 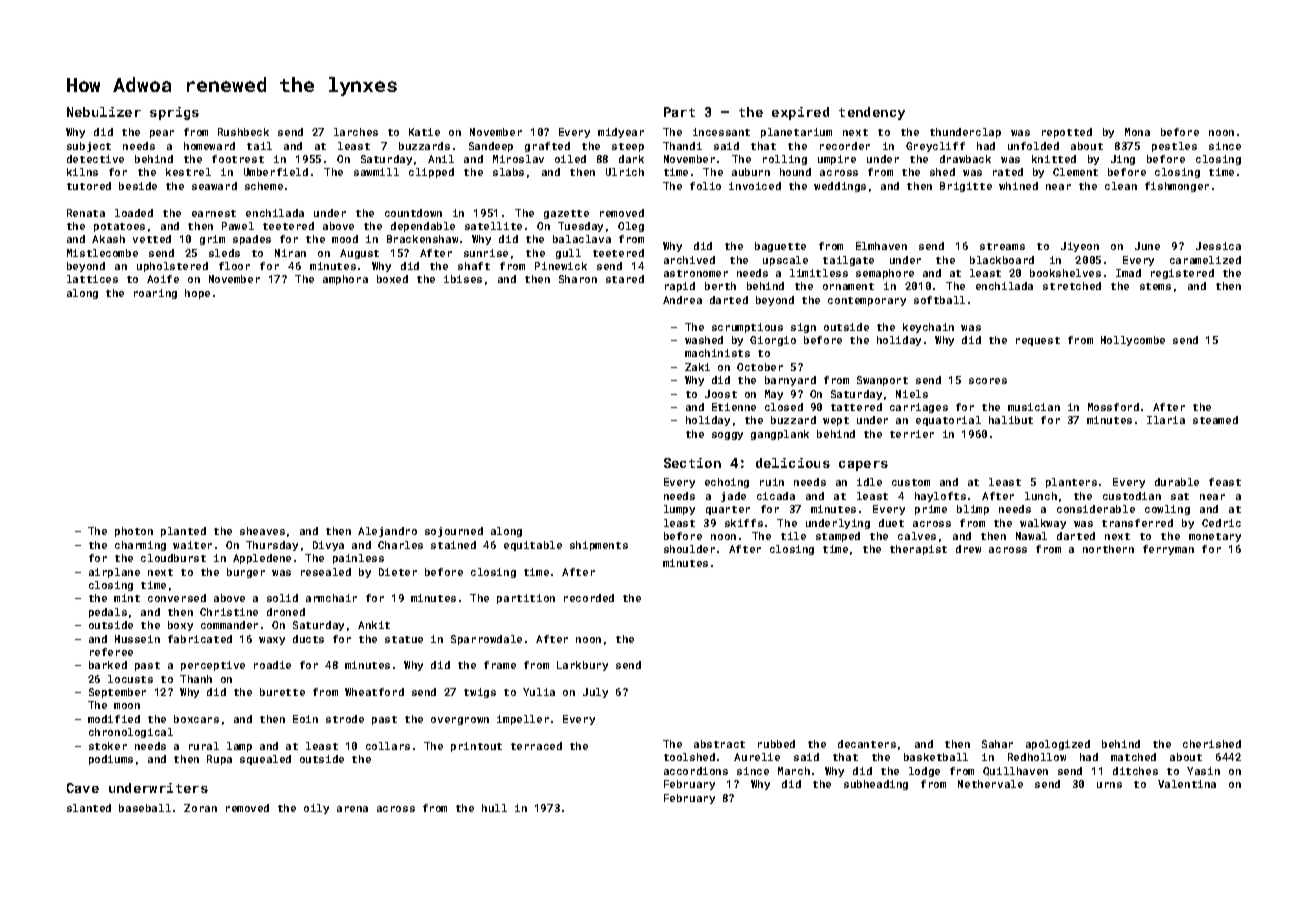 I want to click on weddings, so click(x=840, y=187).
